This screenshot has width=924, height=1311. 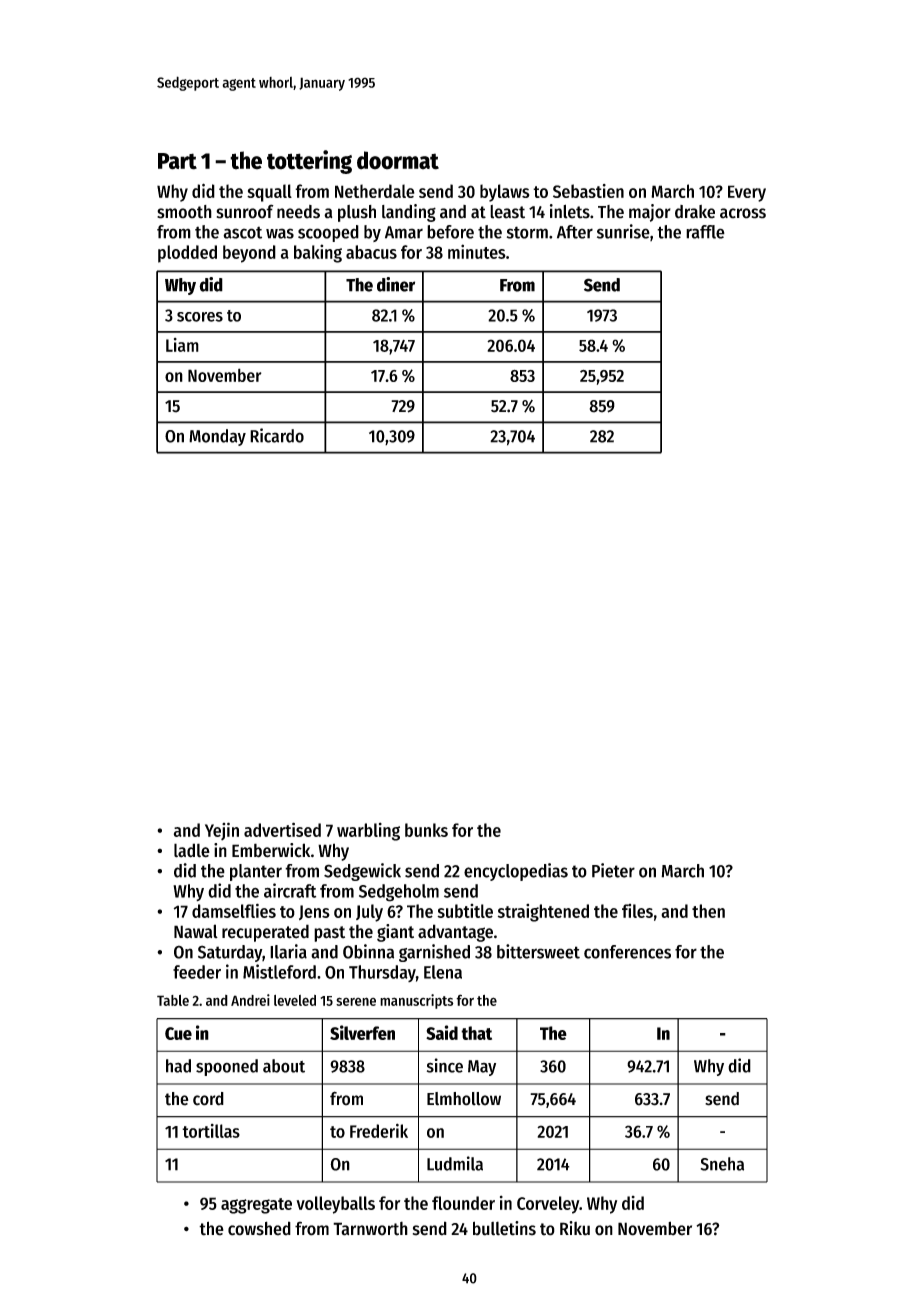 I want to click on Jens, so click(x=314, y=912).
